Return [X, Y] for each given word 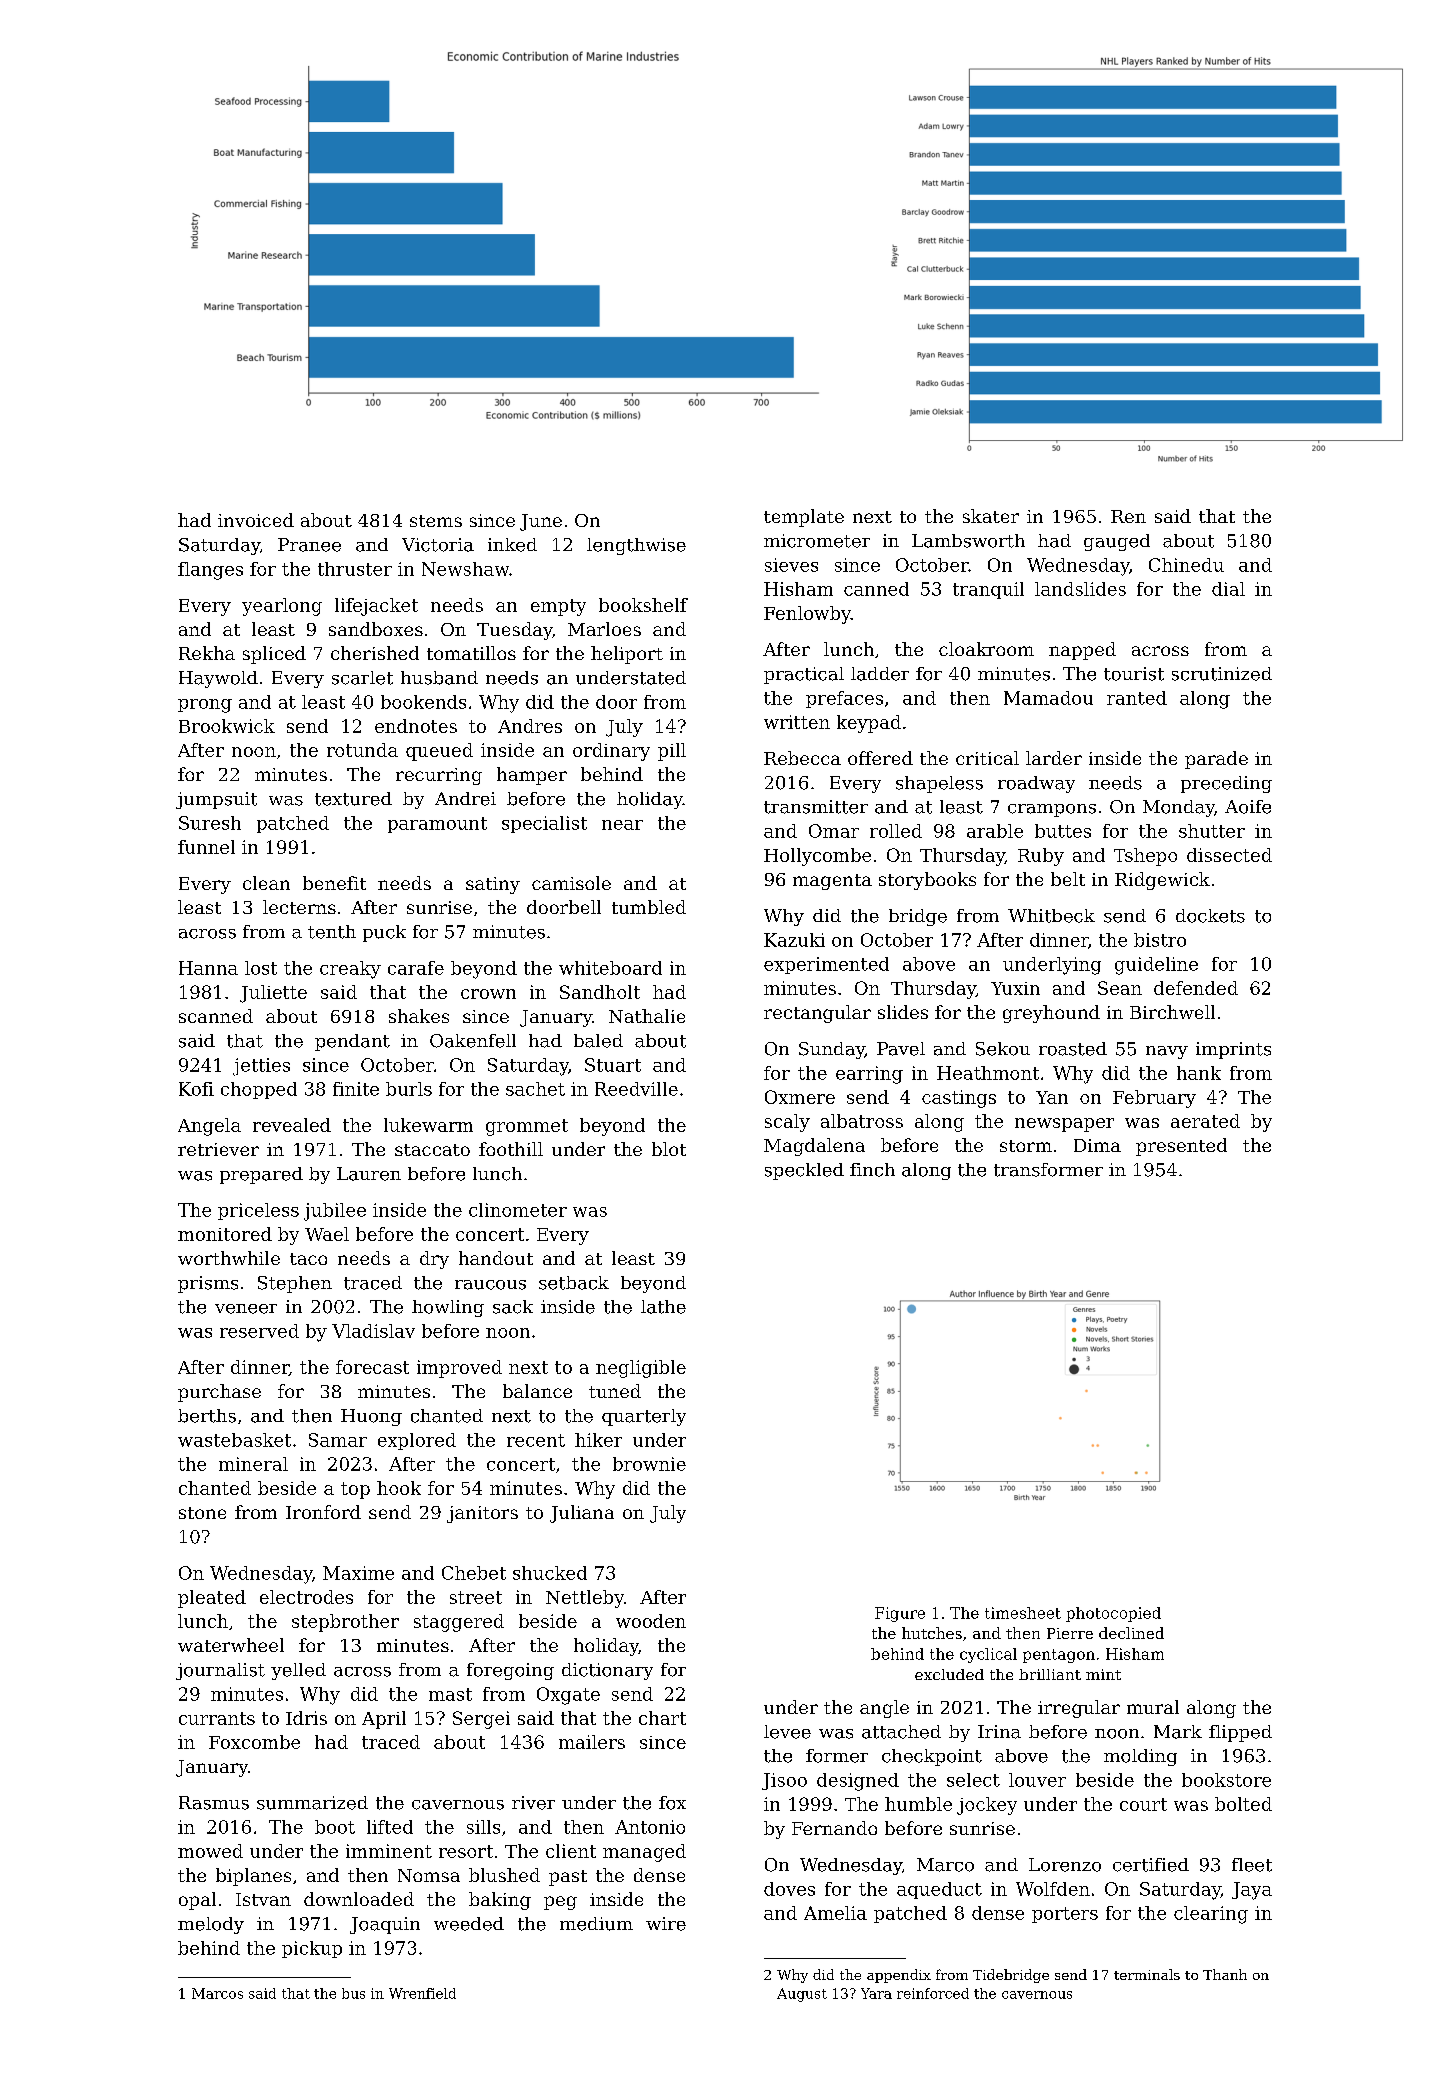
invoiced [256, 520]
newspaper [1064, 1125]
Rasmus [214, 1803]
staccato [432, 1150]
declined [1131, 1633]
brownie [649, 1464]
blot [669, 1149]
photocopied [1113, 1614]
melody [211, 1925]
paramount [437, 825]
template [804, 518]
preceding [1226, 784]
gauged [1117, 542]
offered [880, 758]
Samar [338, 1440]
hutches [932, 1633]
